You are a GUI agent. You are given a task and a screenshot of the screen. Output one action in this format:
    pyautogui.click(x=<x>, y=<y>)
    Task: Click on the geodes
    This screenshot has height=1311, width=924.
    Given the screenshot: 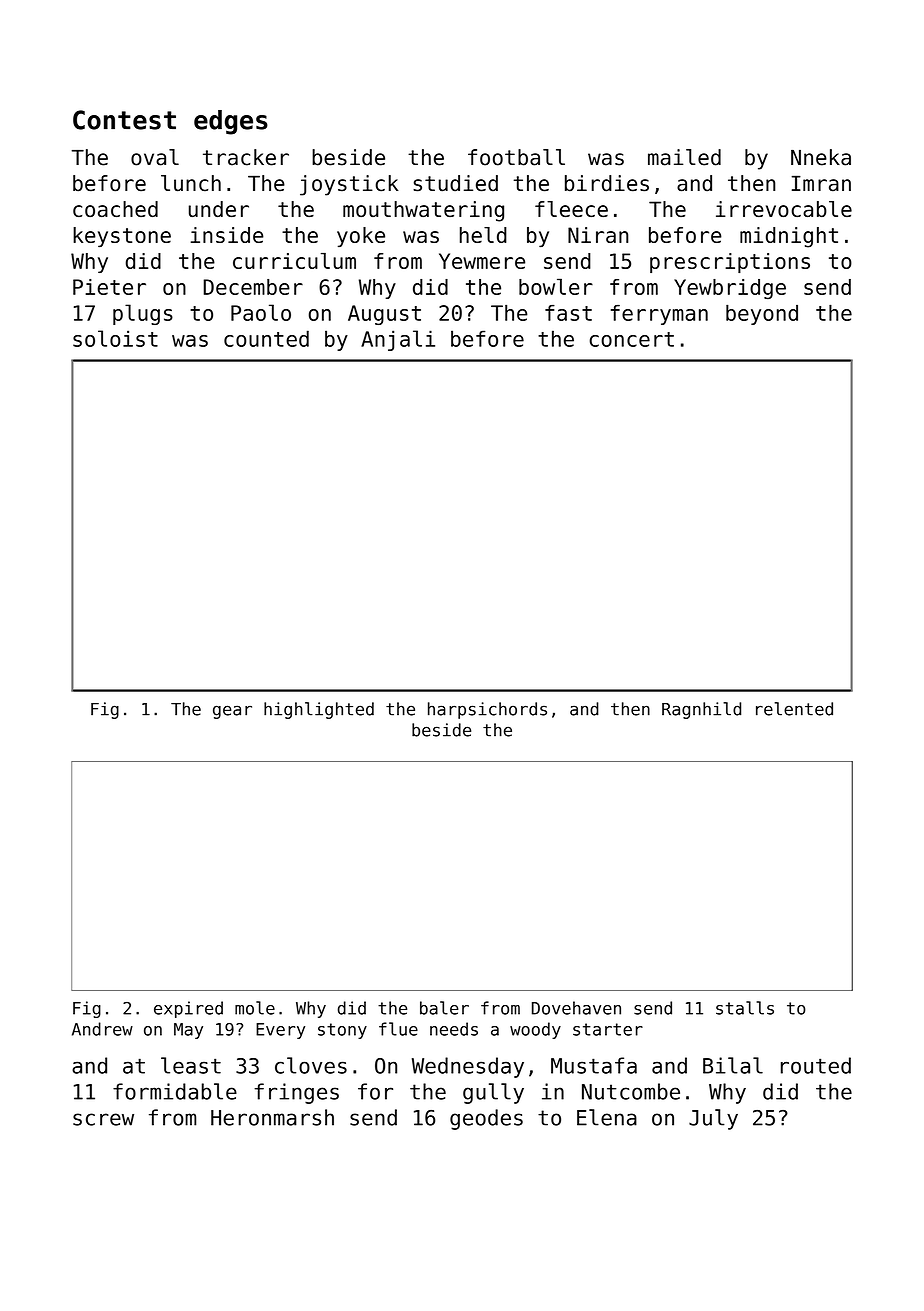 What is the action you would take?
    pyautogui.click(x=486, y=1119)
